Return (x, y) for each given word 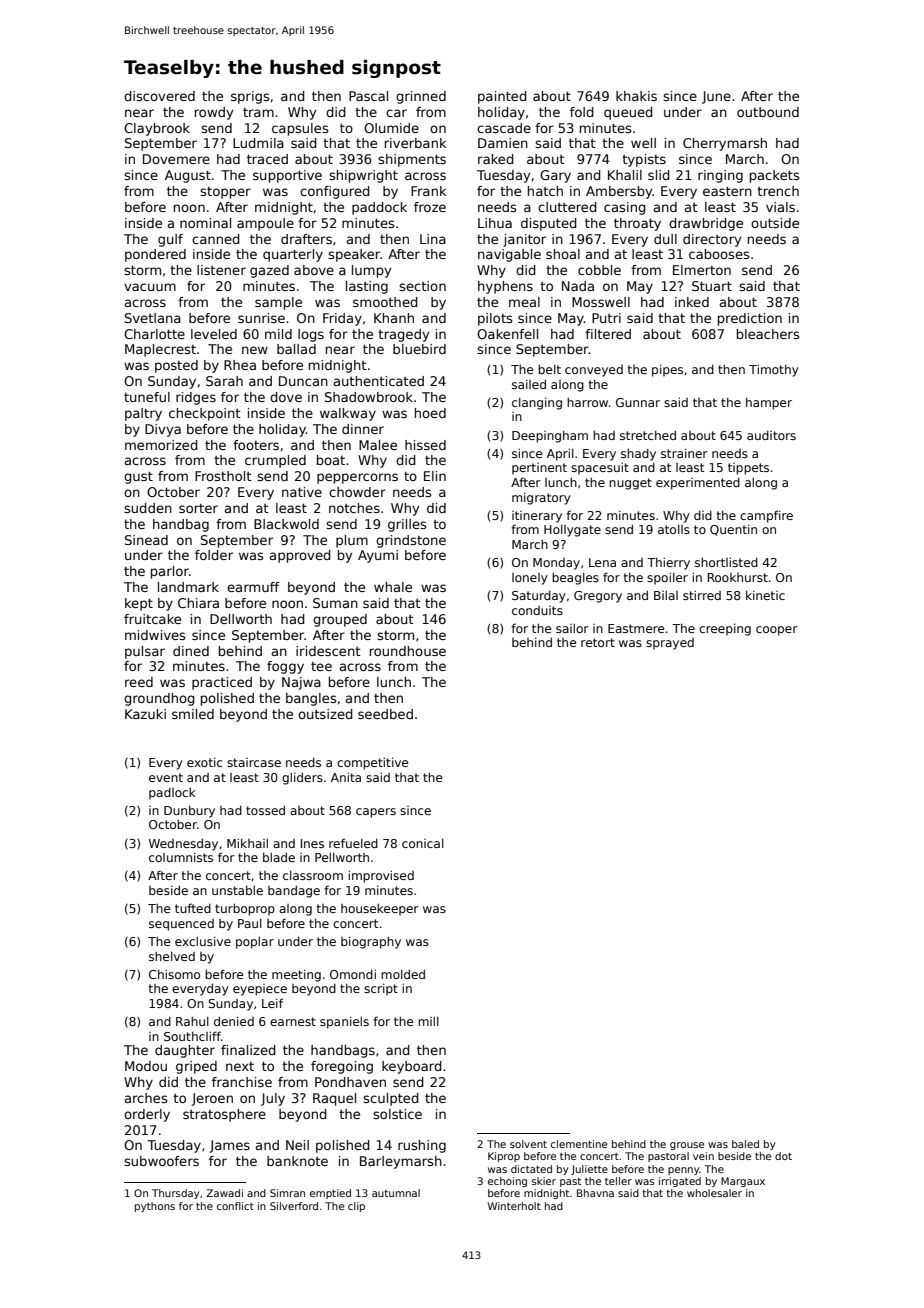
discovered (159, 96)
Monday (556, 564)
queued (628, 113)
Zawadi (224, 1193)
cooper (777, 631)
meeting (296, 975)
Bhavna (595, 1193)
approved (300, 556)
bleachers (768, 334)
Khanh (394, 318)
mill (428, 1021)
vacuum (150, 287)
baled (745, 1144)
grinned (421, 97)
